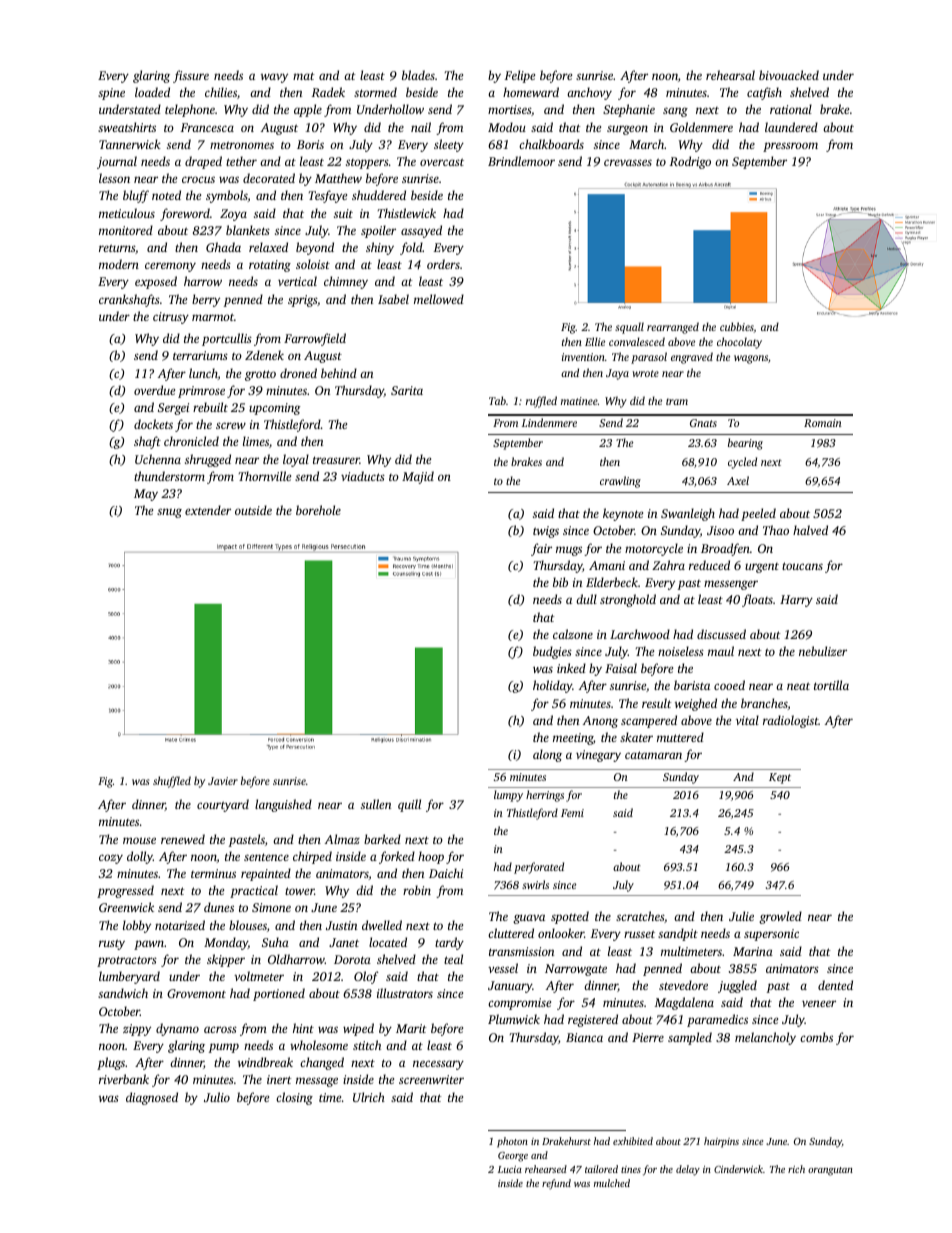 This screenshot has height=1233, width=952. I want to click on Majid, so click(418, 477).
